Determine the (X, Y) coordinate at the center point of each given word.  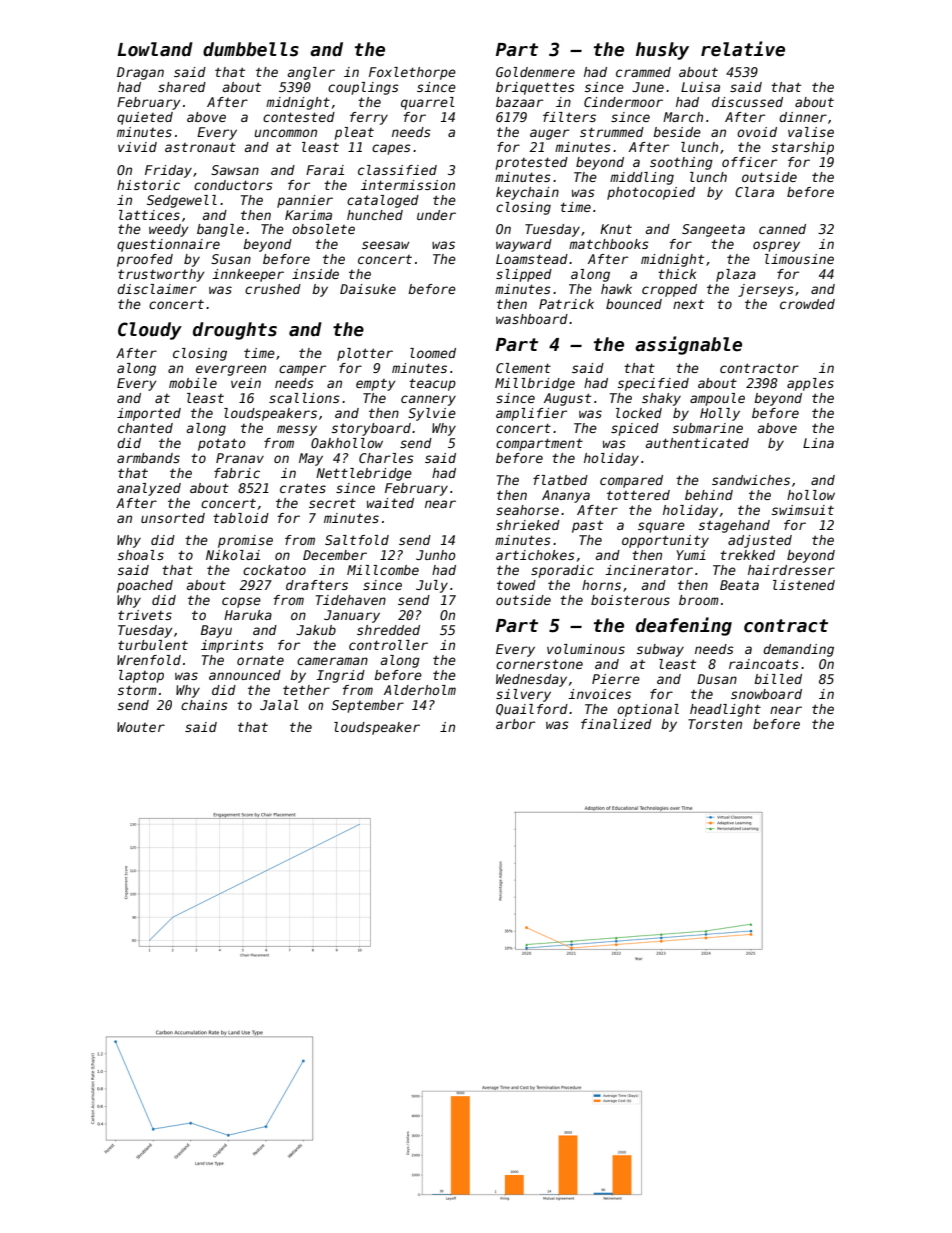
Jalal (279, 705)
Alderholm (420, 690)
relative (743, 49)
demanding (798, 650)
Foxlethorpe (412, 73)
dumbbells (251, 49)
